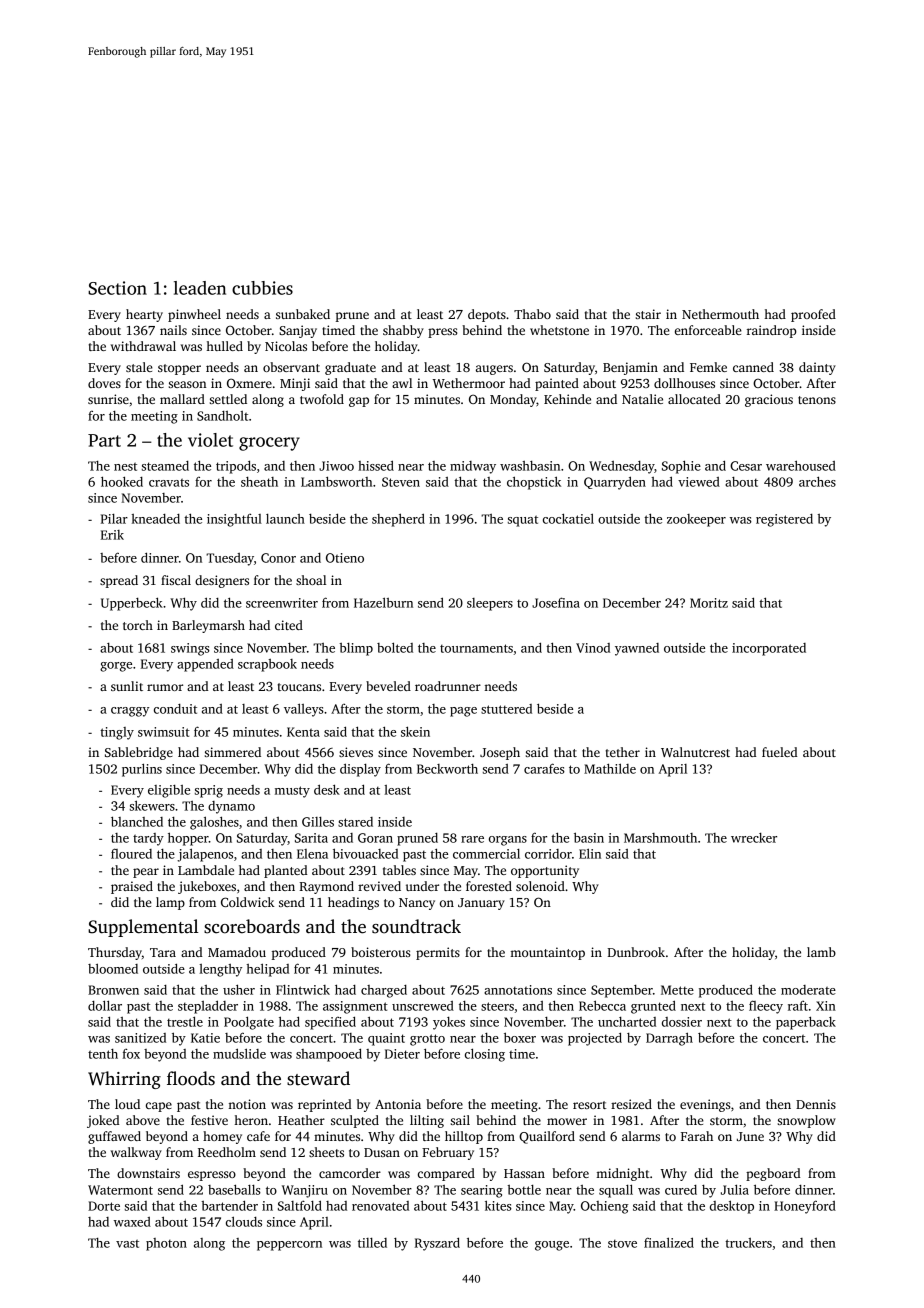 The height and width of the screenshot is (1308, 924). I want to click on proofed, so click(813, 315).
